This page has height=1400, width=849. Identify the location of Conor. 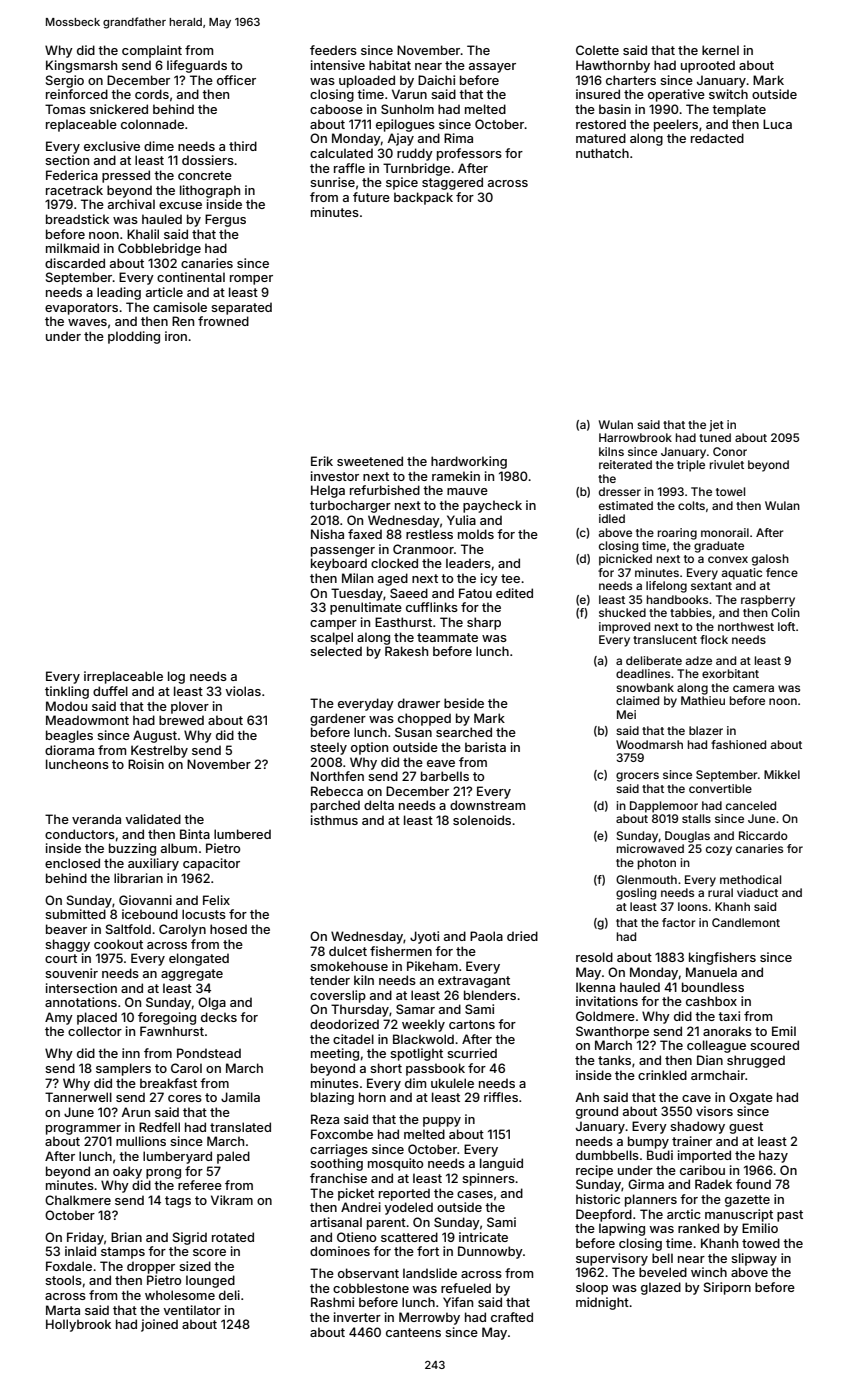
(730, 451).
